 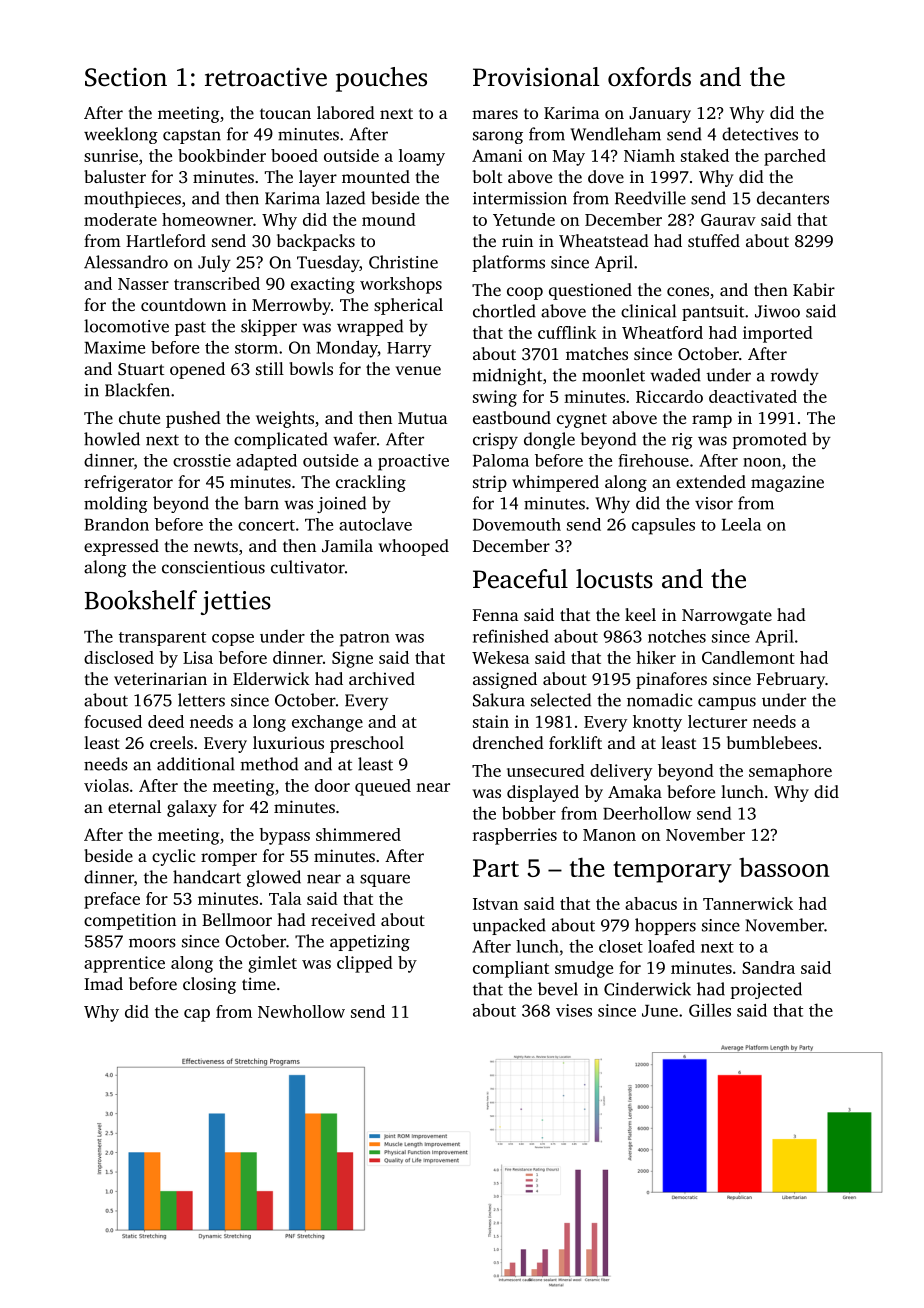 What do you see at coordinates (795, 157) in the screenshot?
I see `parched` at bounding box center [795, 157].
